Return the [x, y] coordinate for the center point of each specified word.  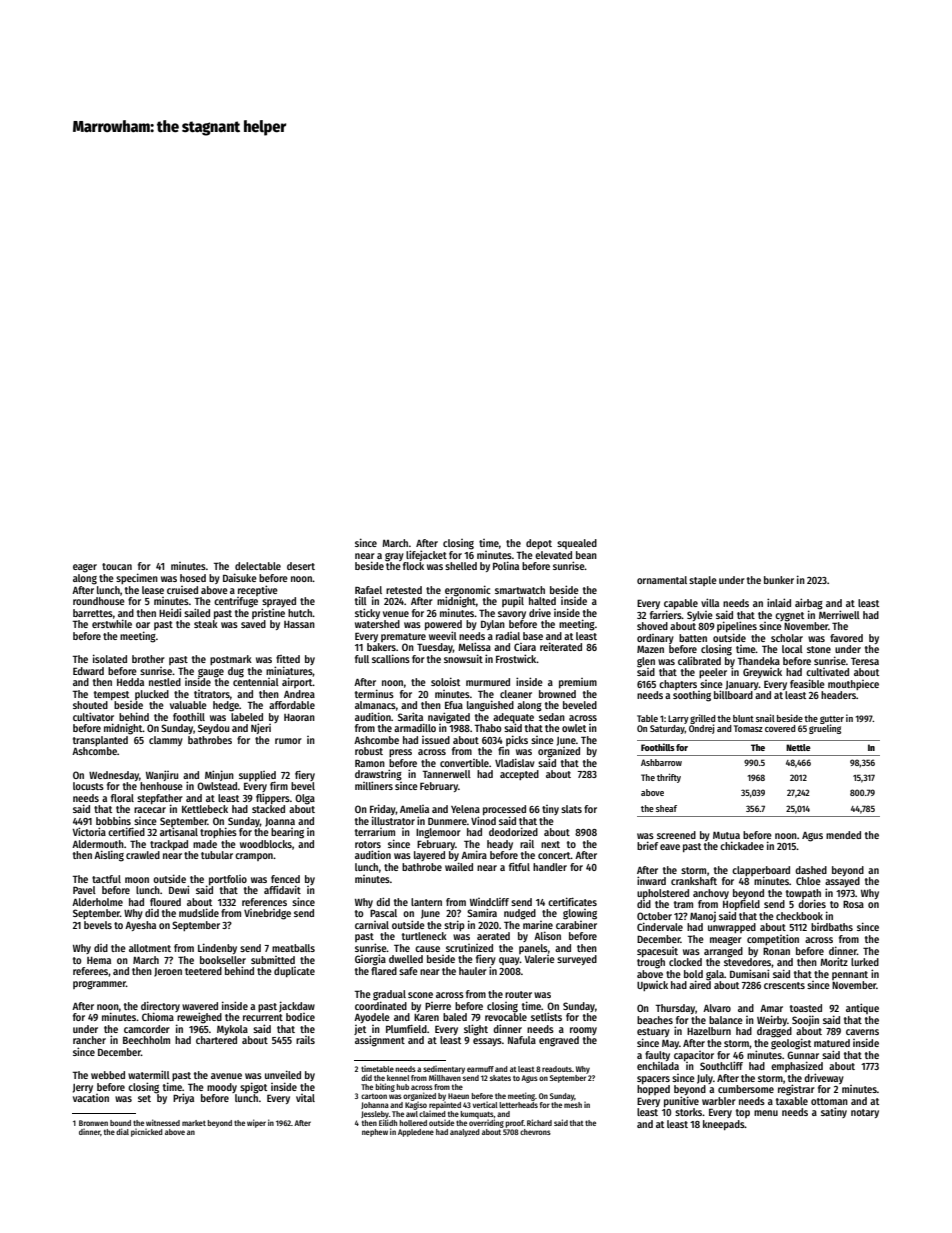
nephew [375, 1133]
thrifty [669, 778]
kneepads [724, 1125]
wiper [256, 1123]
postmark [231, 660]
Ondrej [701, 729]
